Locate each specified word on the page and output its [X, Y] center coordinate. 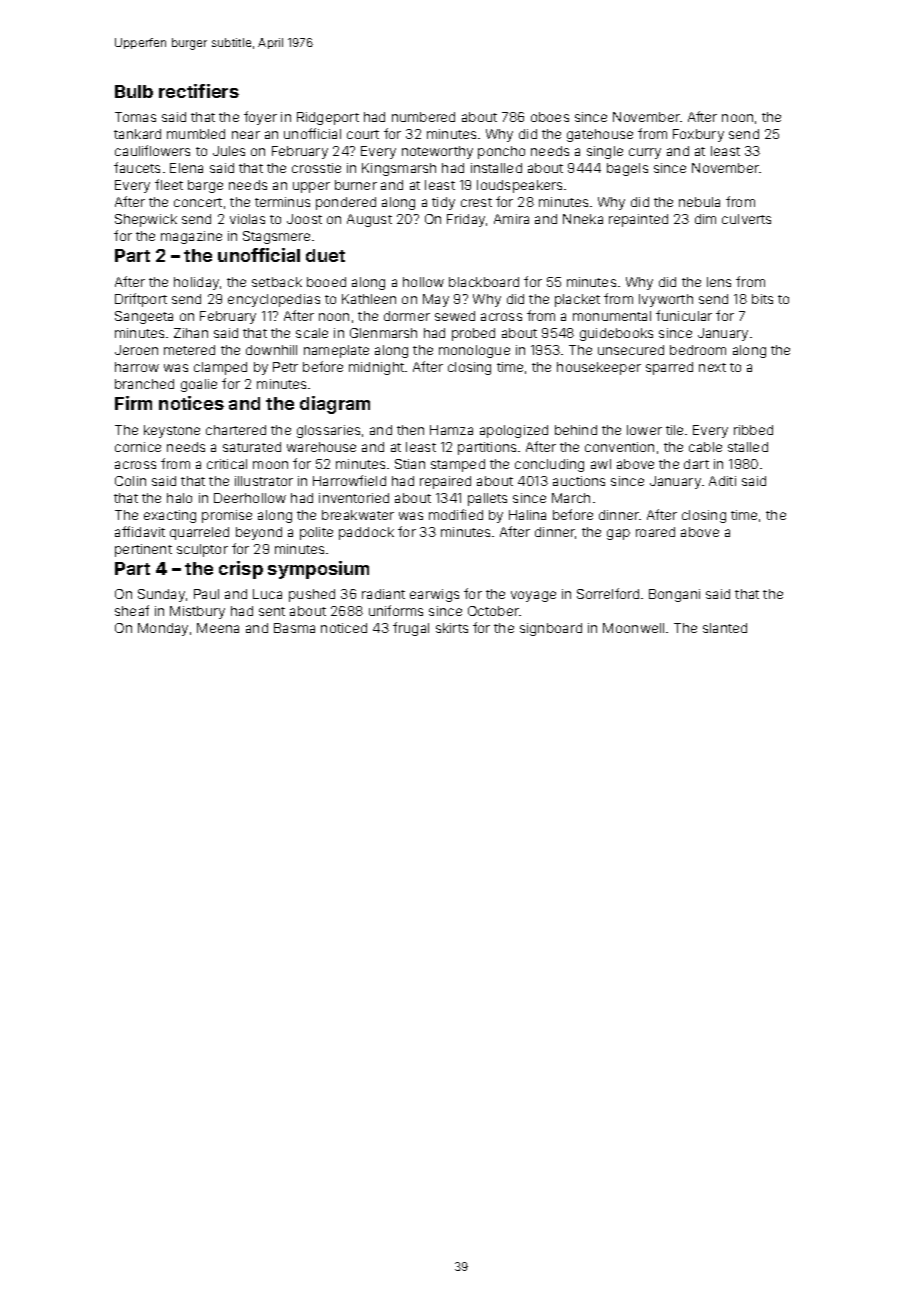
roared [655, 532]
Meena [218, 628]
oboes [550, 117]
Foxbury [698, 135]
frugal [411, 629]
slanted [725, 628]
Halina [527, 515]
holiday [196, 283]
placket [577, 300]
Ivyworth [666, 300]
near [246, 135]
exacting [170, 516]
